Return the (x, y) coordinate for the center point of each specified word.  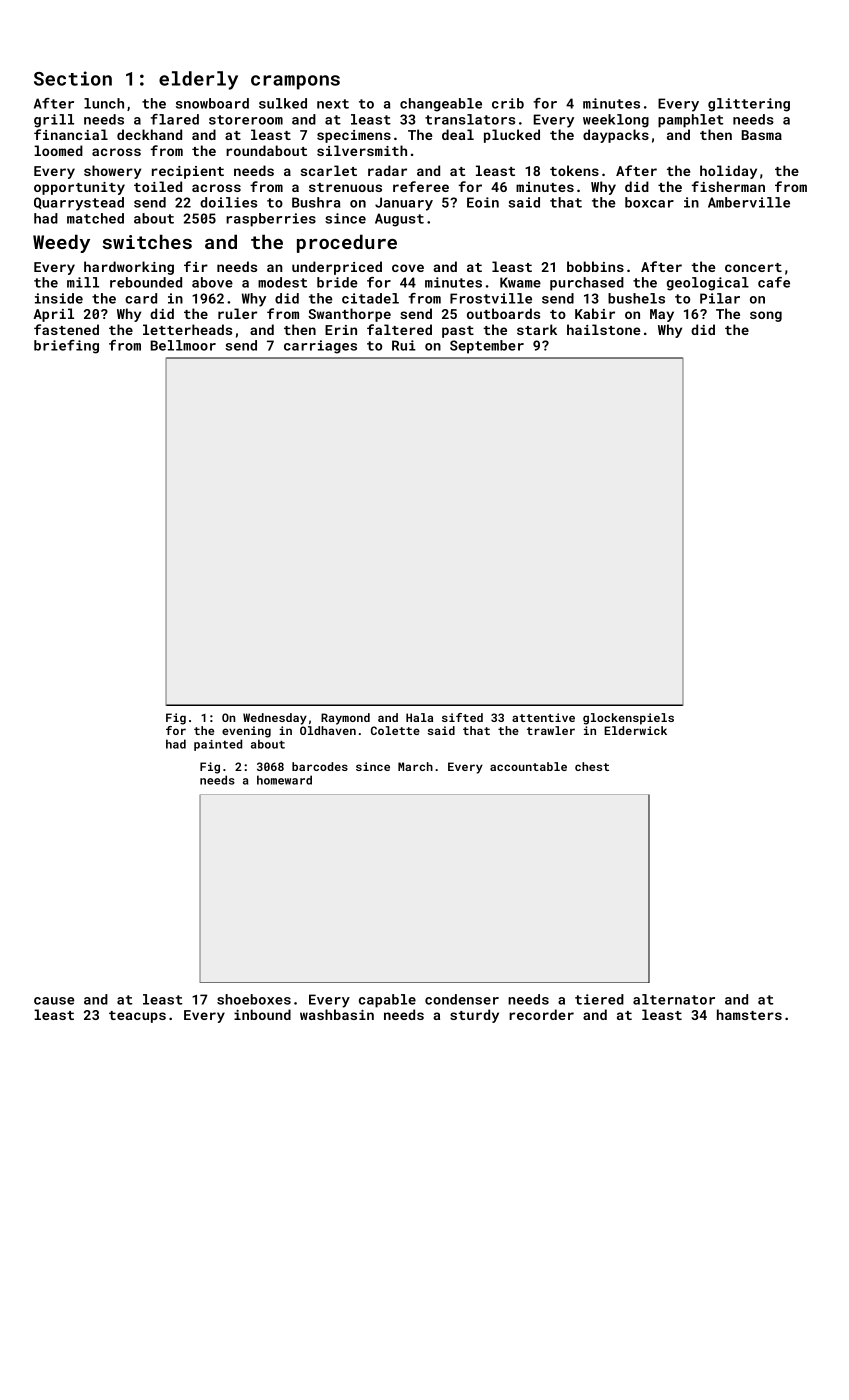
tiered (599, 999)
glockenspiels (628, 719)
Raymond (345, 719)
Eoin (483, 202)
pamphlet (690, 121)
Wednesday (275, 719)
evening (246, 732)
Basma (762, 135)
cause (54, 1001)
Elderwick (635, 730)
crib (508, 103)
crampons (295, 82)
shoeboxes (254, 999)
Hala (419, 717)
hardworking (129, 268)
